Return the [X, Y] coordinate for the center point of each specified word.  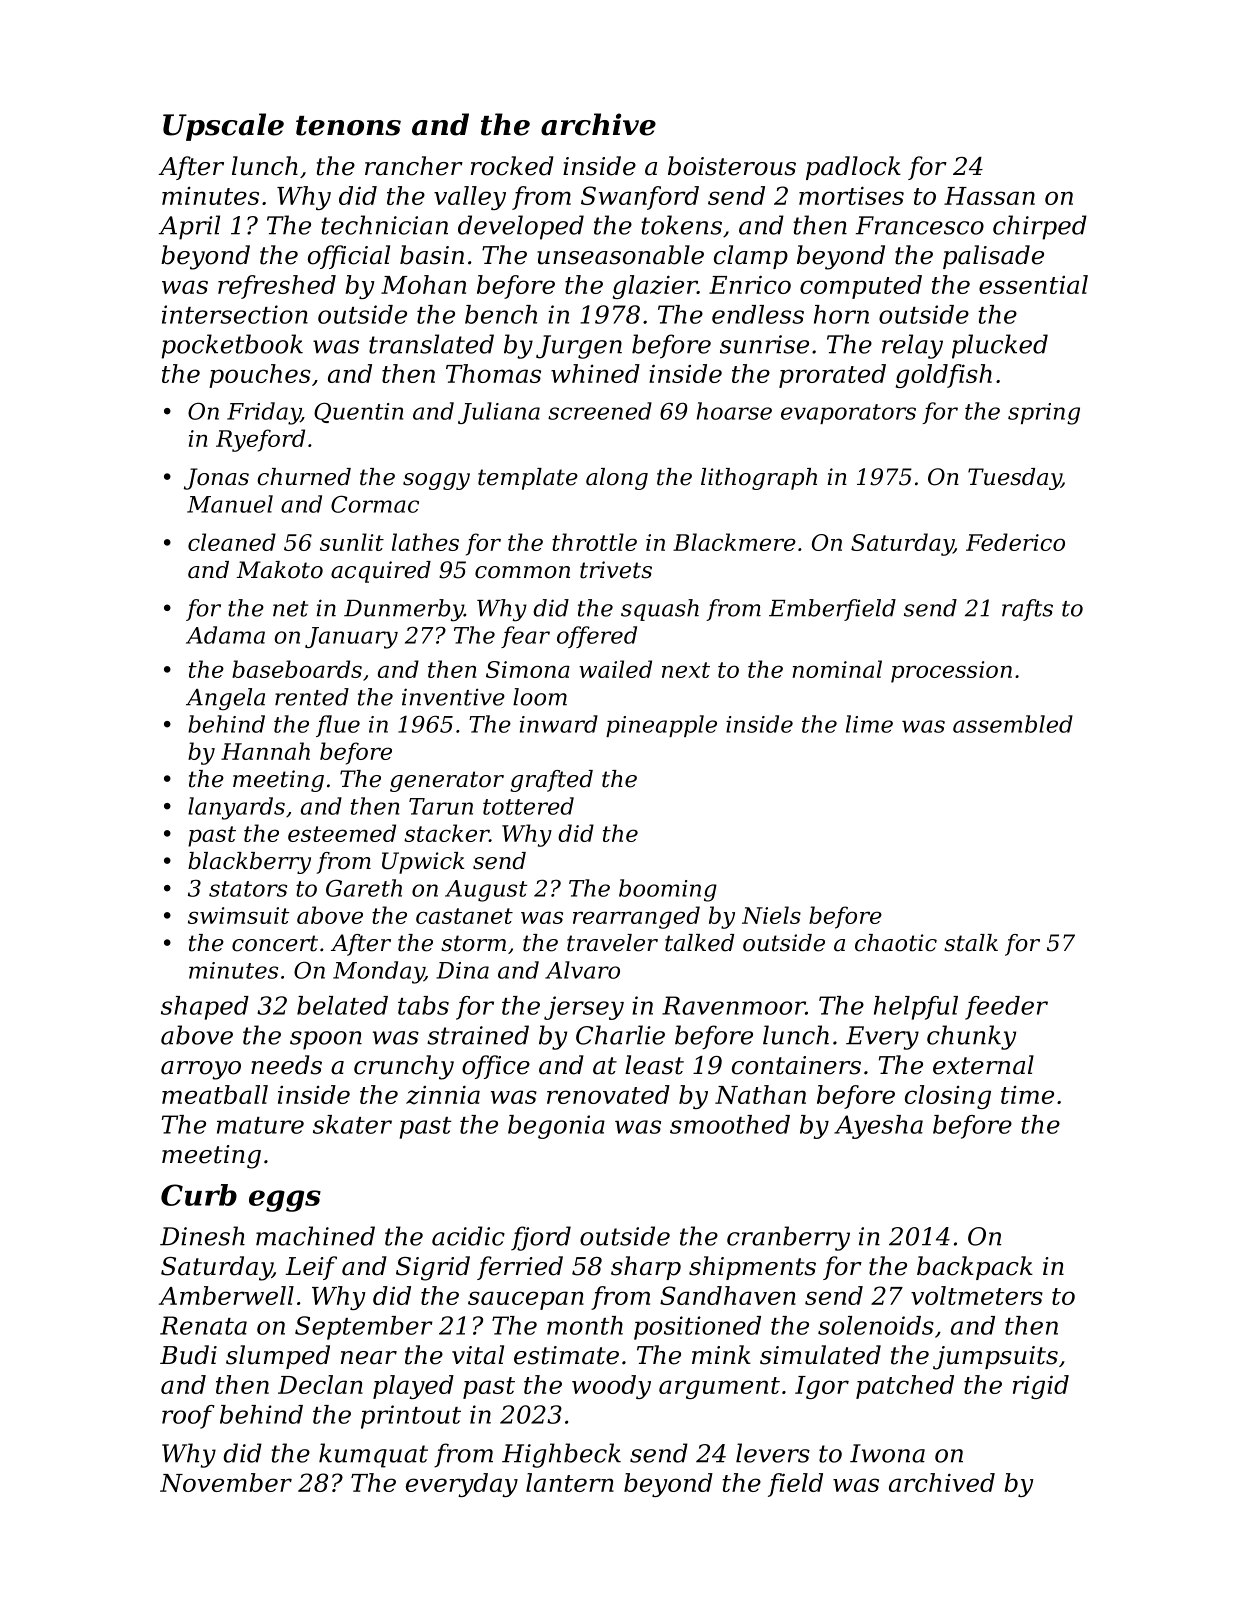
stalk [971, 943]
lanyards [236, 808]
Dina [462, 970]
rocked [512, 166]
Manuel [230, 504]
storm [473, 943]
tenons [348, 126]
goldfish [944, 376]
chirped [1040, 227]
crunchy [404, 1067]
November [226, 1482]
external [983, 1065]
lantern [570, 1482]
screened [600, 411]
